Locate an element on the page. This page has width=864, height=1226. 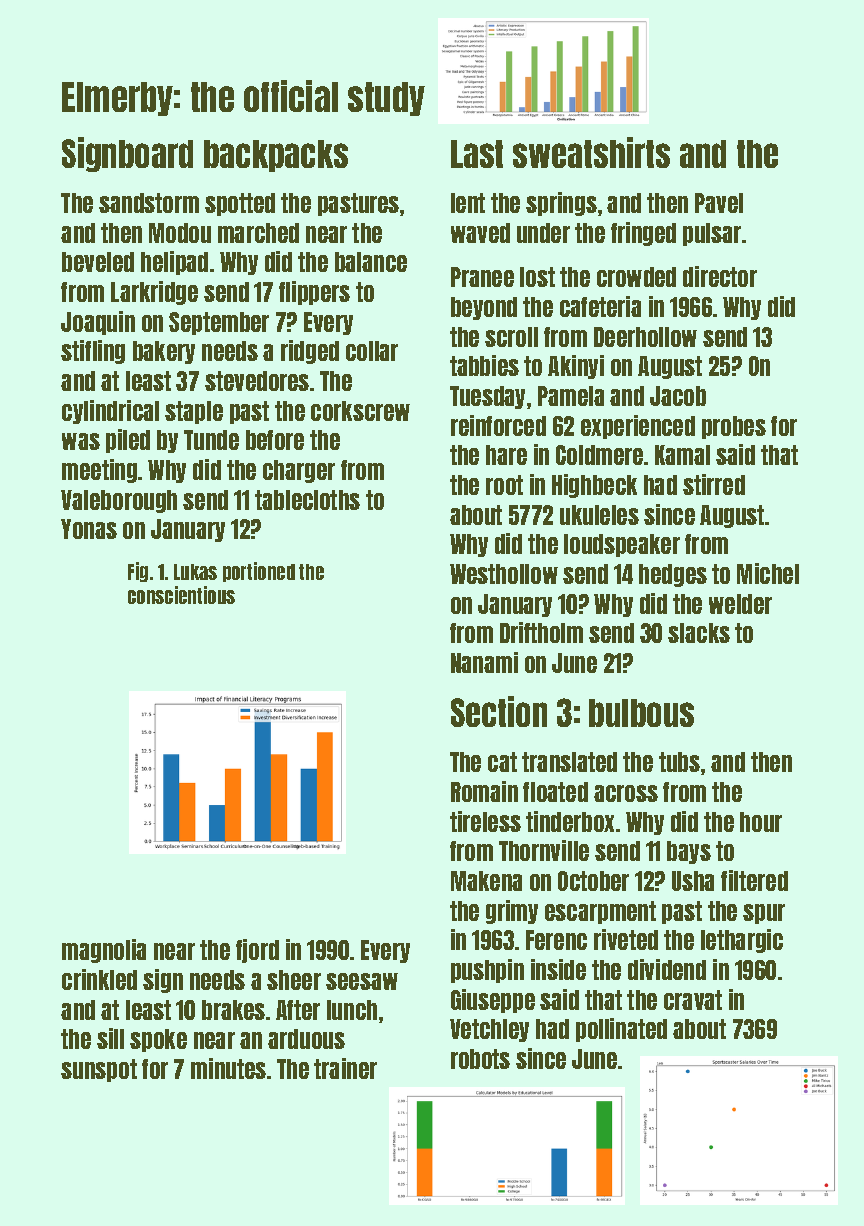
Westhollow is located at coordinates (504, 574).
